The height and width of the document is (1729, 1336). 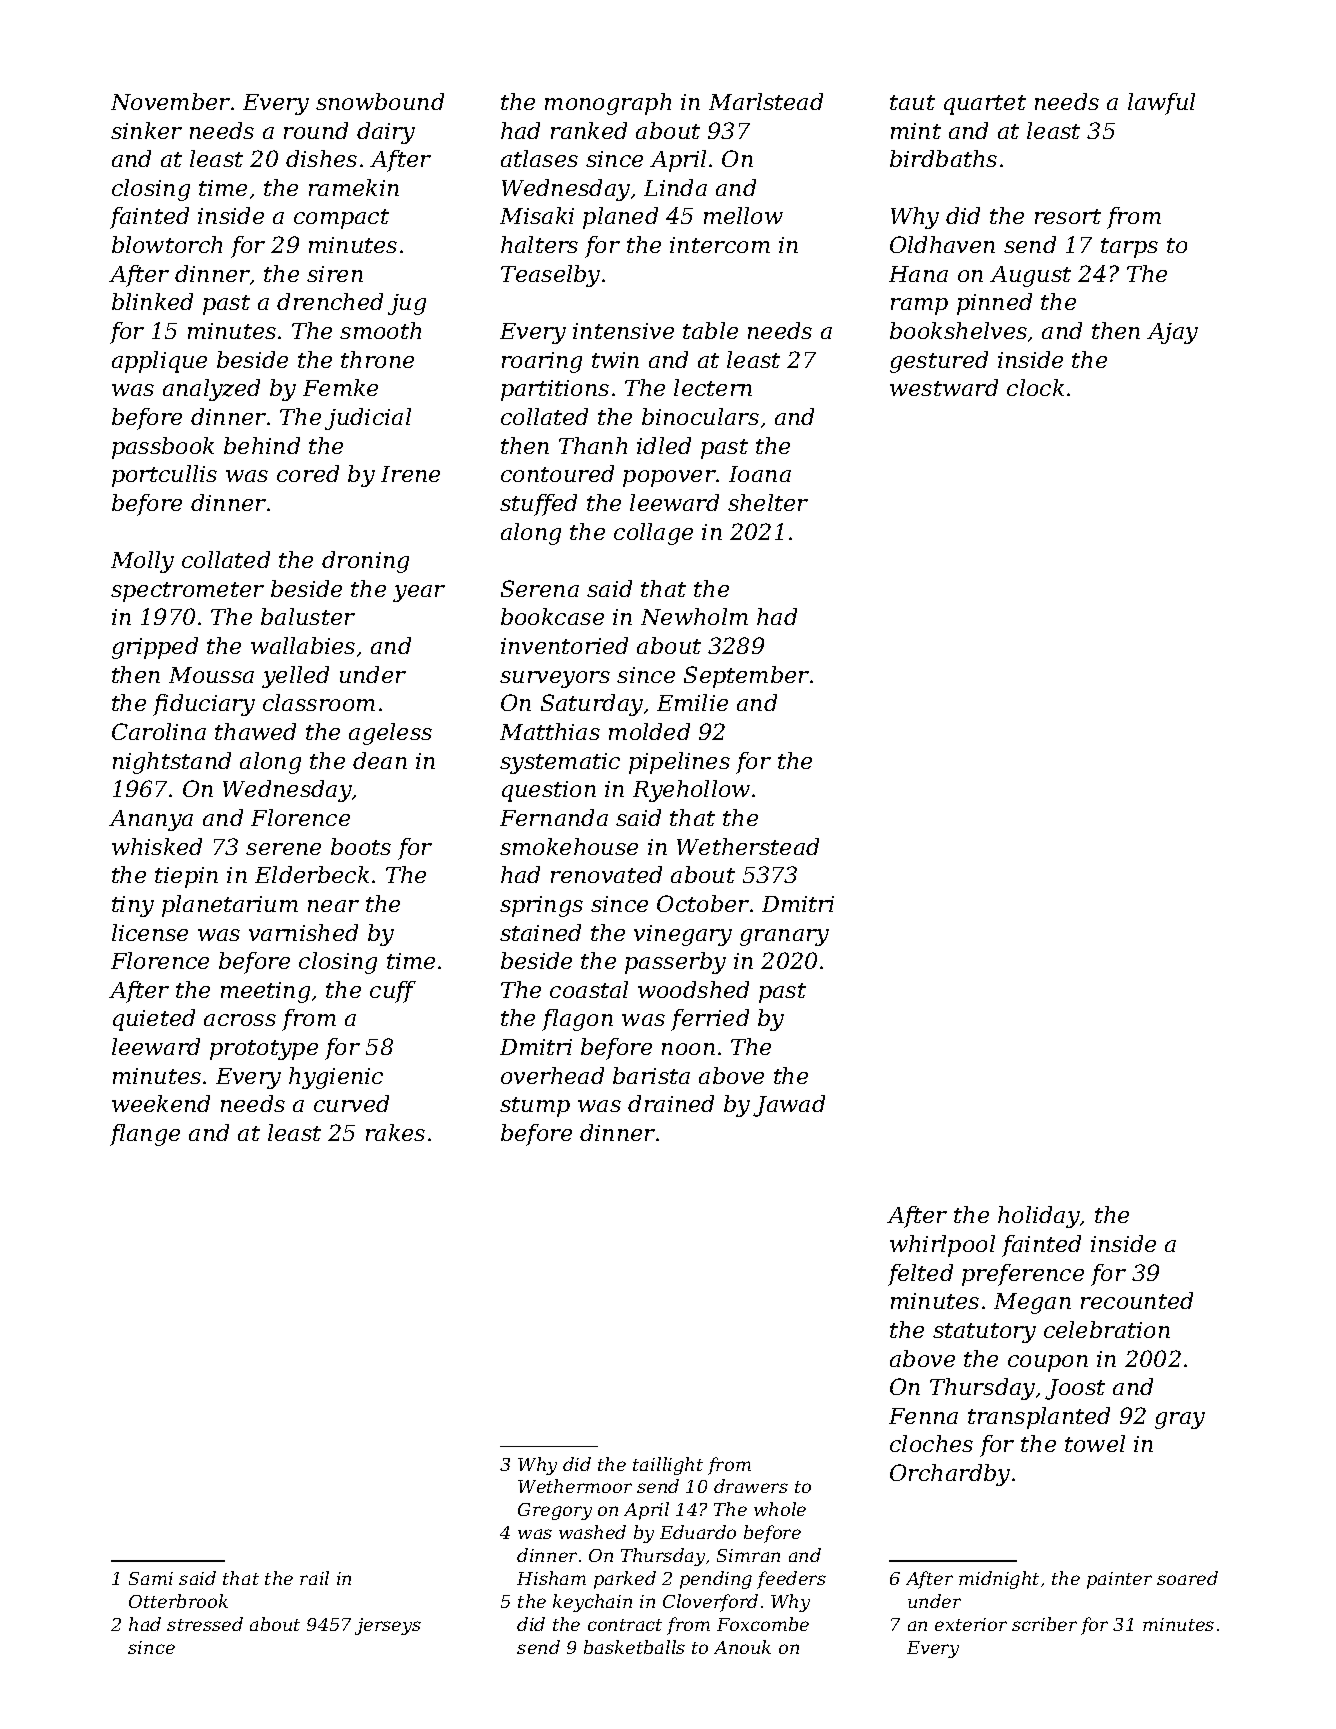 I want to click on Wethermoor, so click(x=575, y=1486).
